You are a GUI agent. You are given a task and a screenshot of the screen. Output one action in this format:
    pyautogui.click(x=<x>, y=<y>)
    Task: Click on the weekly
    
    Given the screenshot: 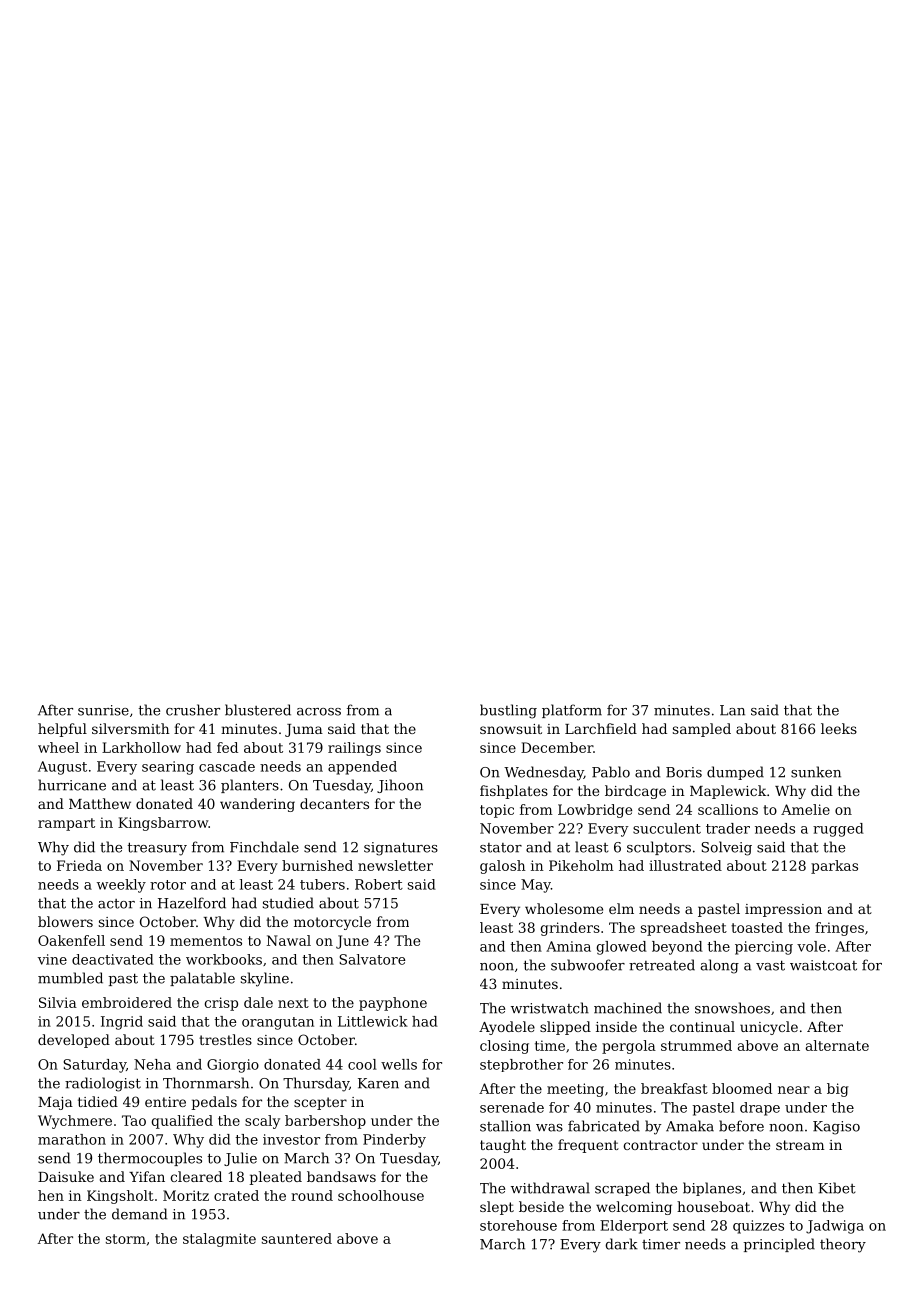 What is the action you would take?
    pyautogui.click(x=121, y=886)
